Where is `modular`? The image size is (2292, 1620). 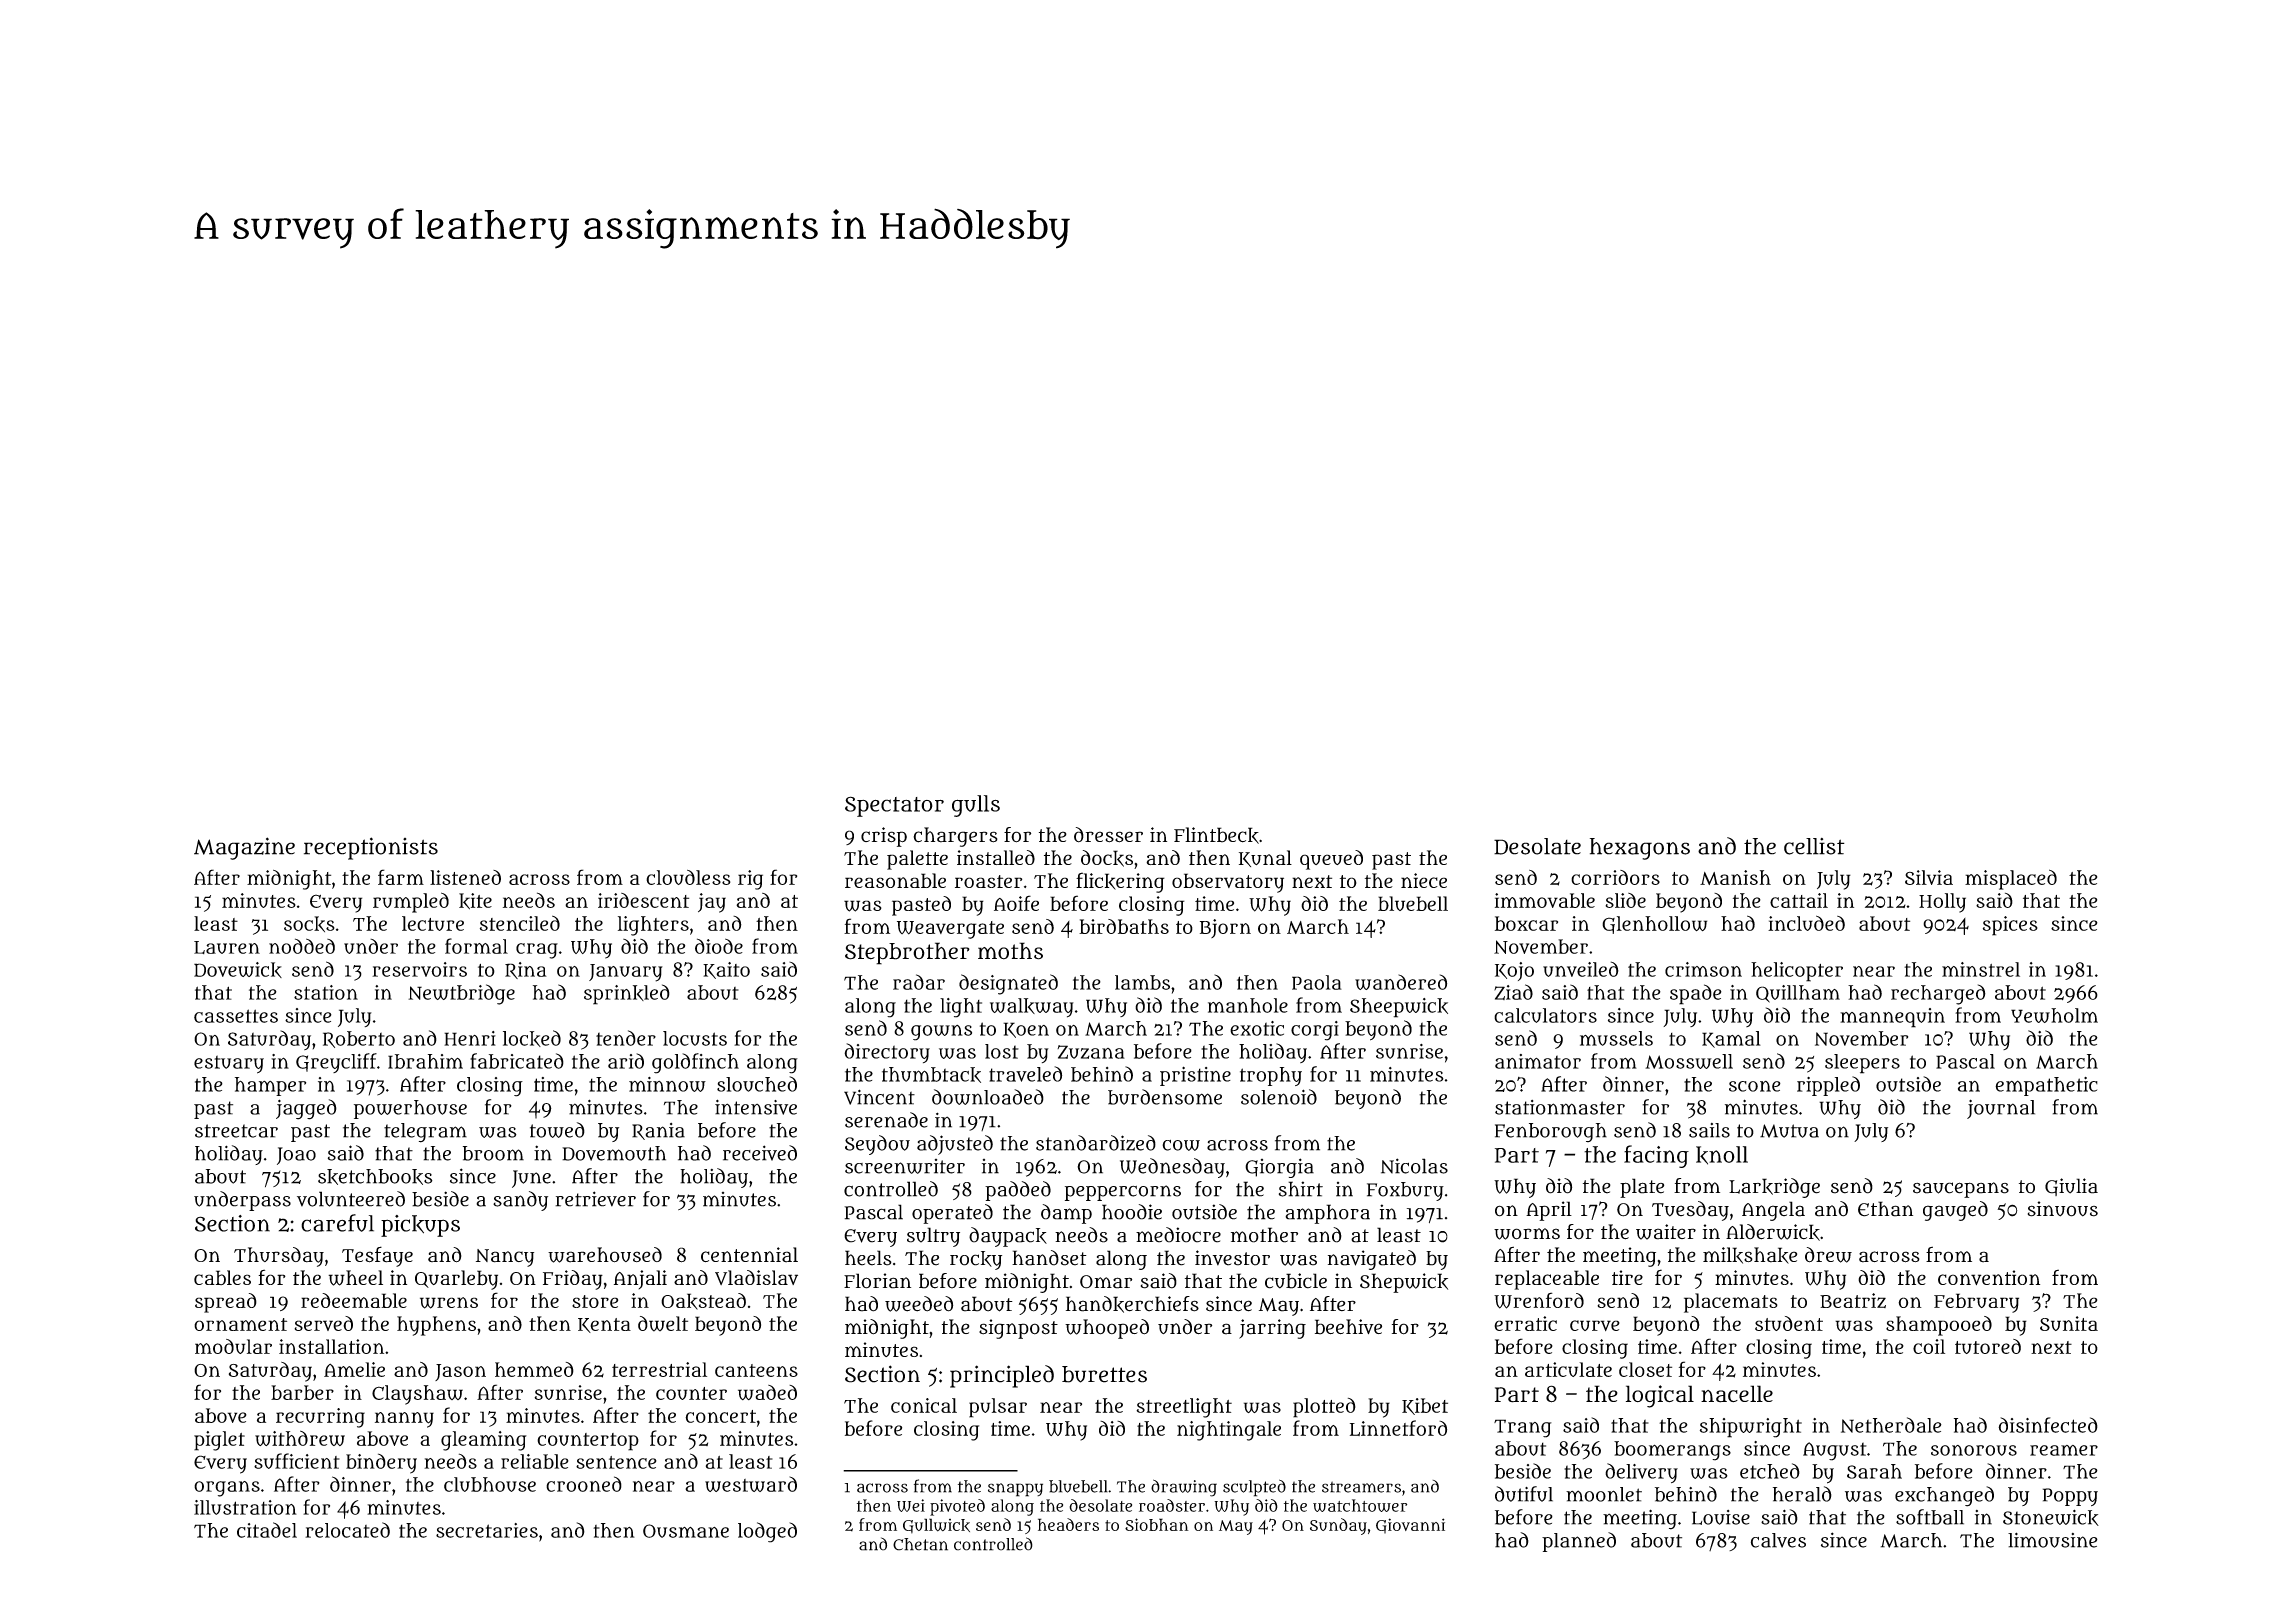 modular is located at coordinates (233, 1346).
